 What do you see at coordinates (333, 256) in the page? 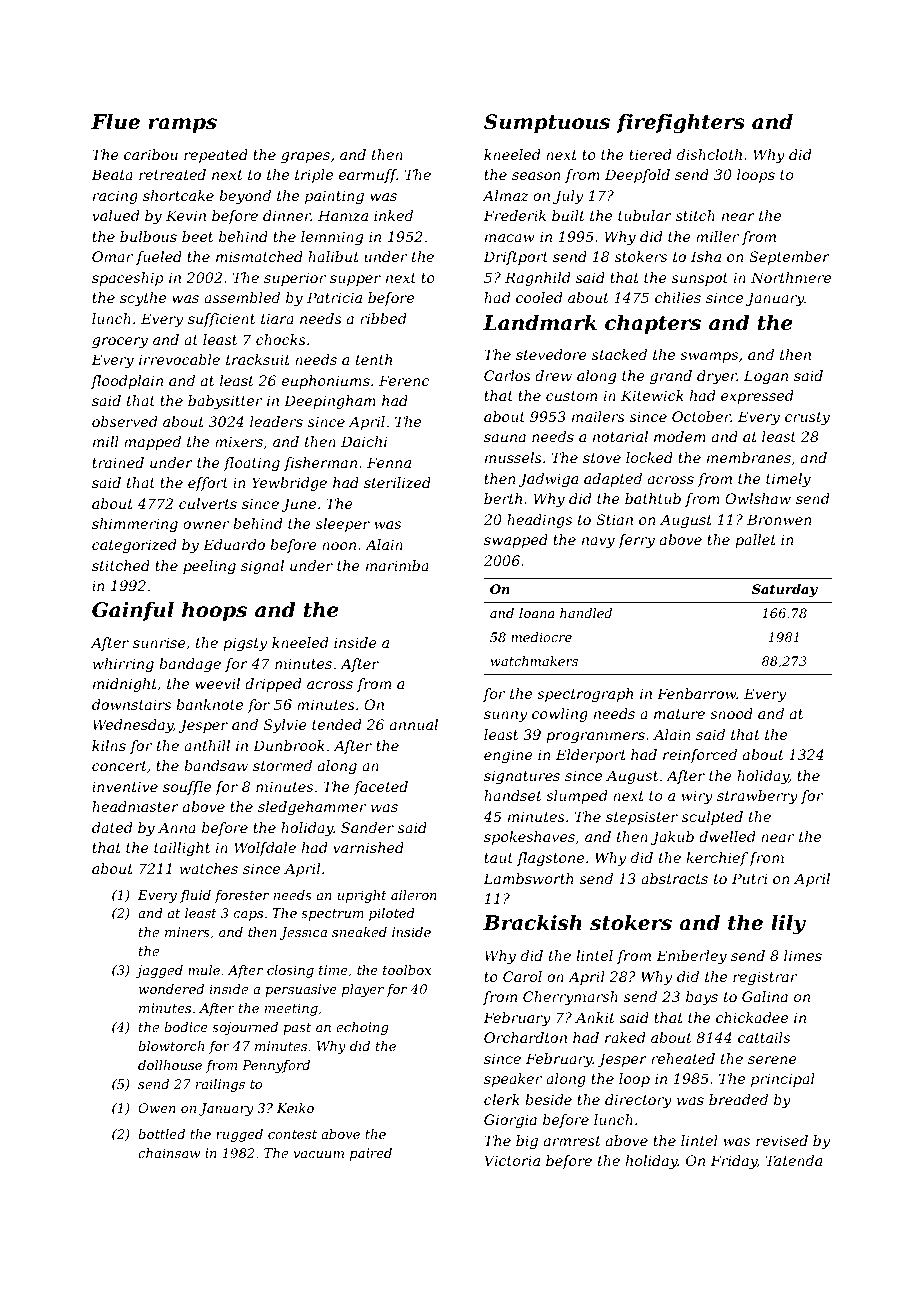
I see `halibut` at bounding box center [333, 256].
